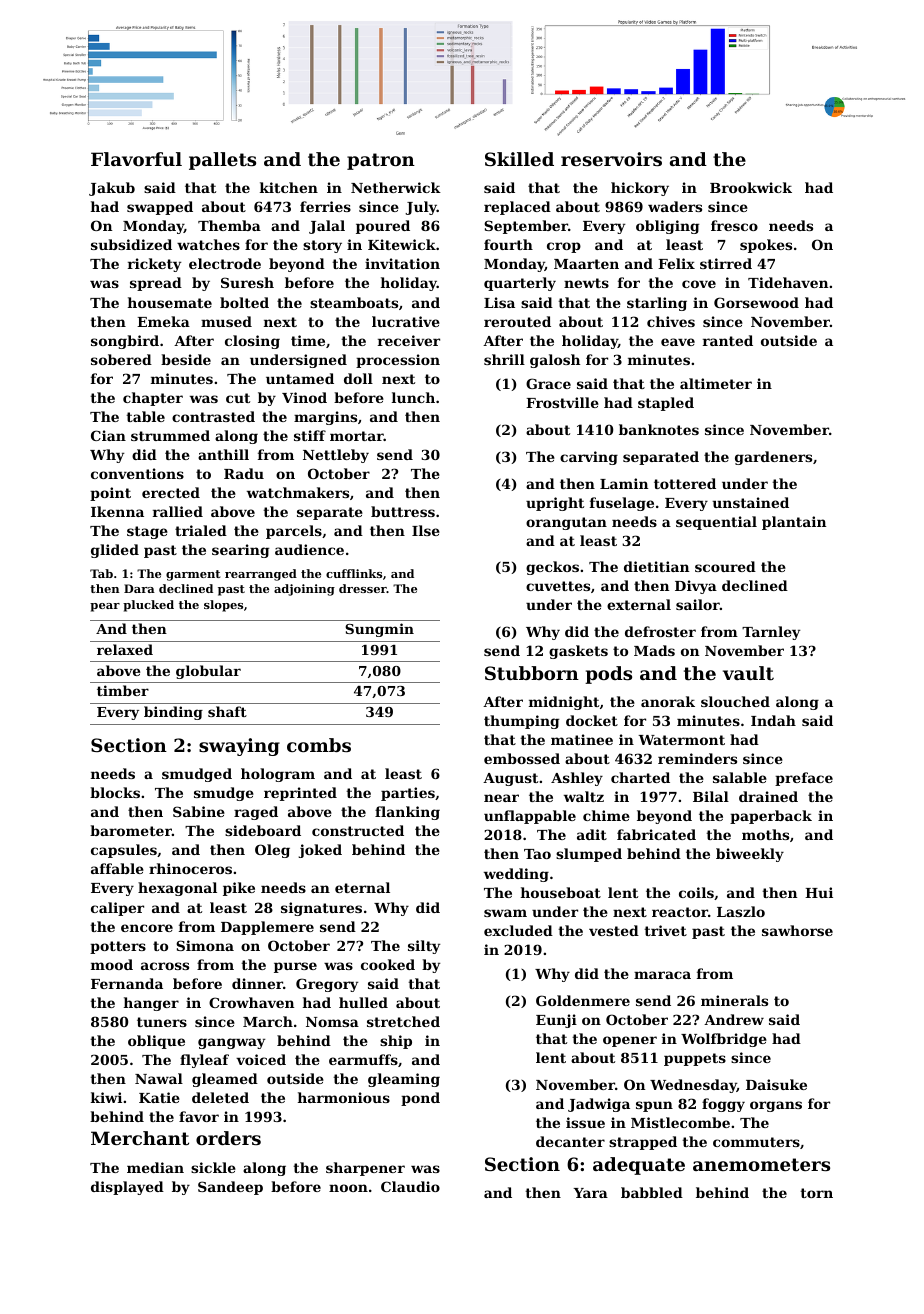  I want to click on pond, so click(420, 1099).
